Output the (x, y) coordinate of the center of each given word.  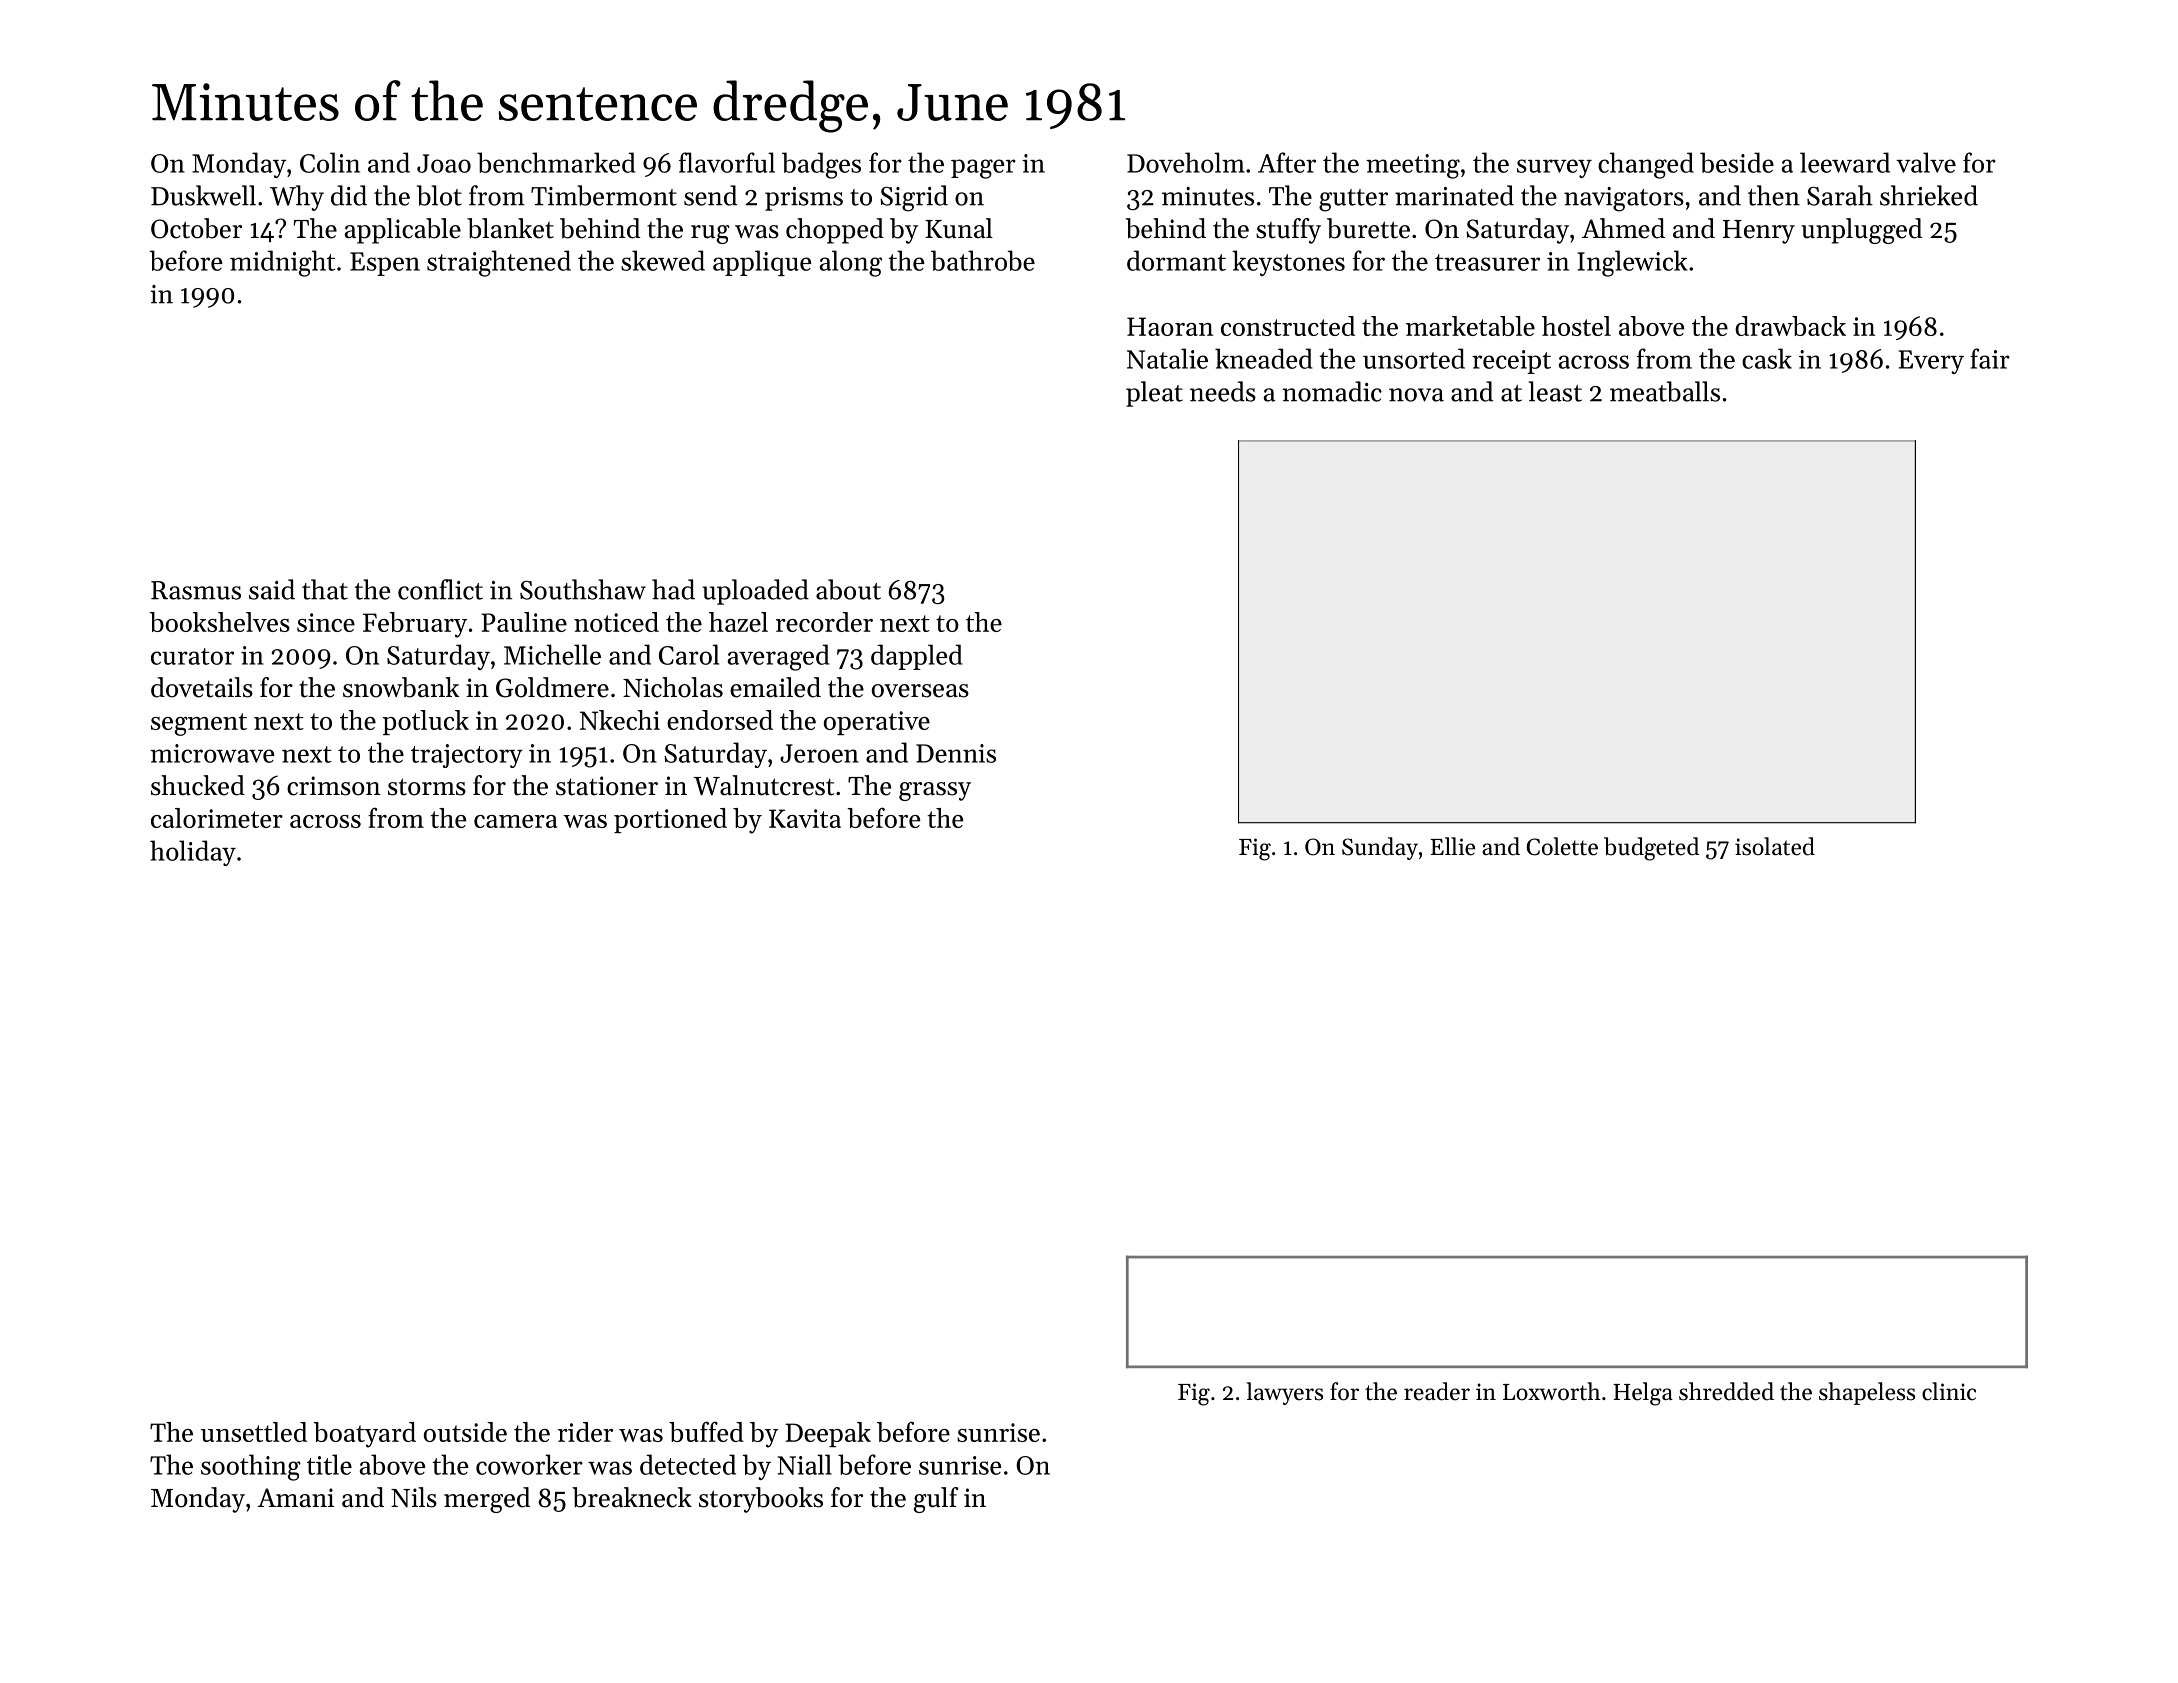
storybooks (761, 1500)
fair (1990, 358)
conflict (440, 589)
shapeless (1867, 1393)
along (851, 263)
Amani (295, 1497)
